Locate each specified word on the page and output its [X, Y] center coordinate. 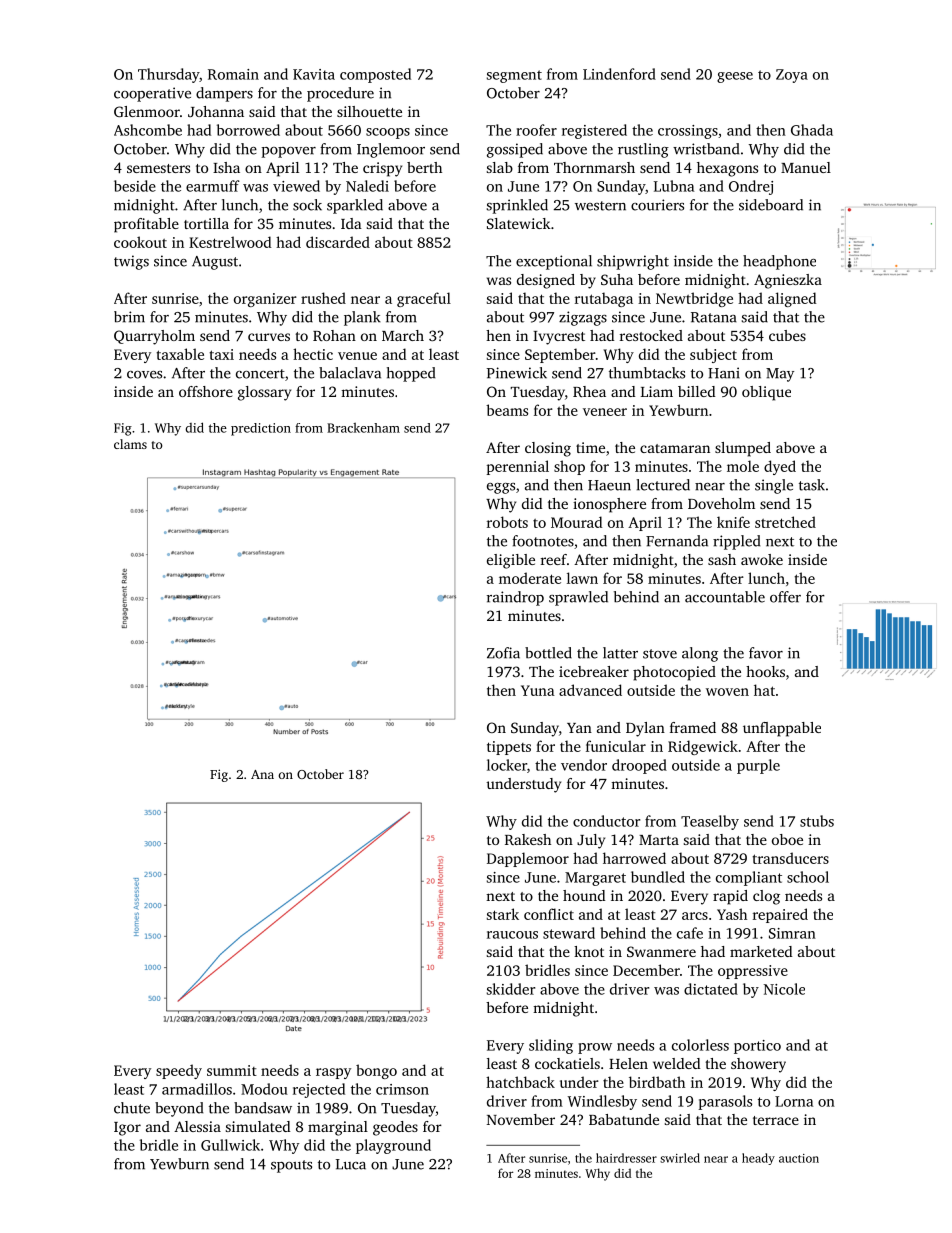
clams [130, 444]
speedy [179, 1071]
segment [514, 76]
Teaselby [710, 822]
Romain [233, 74]
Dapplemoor [528, 859]
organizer [265, 300]
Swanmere [661, 951]
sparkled [355, 206]
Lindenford [619, 74]
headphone [779, 262]
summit [232, 1070]
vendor [584, 765]
